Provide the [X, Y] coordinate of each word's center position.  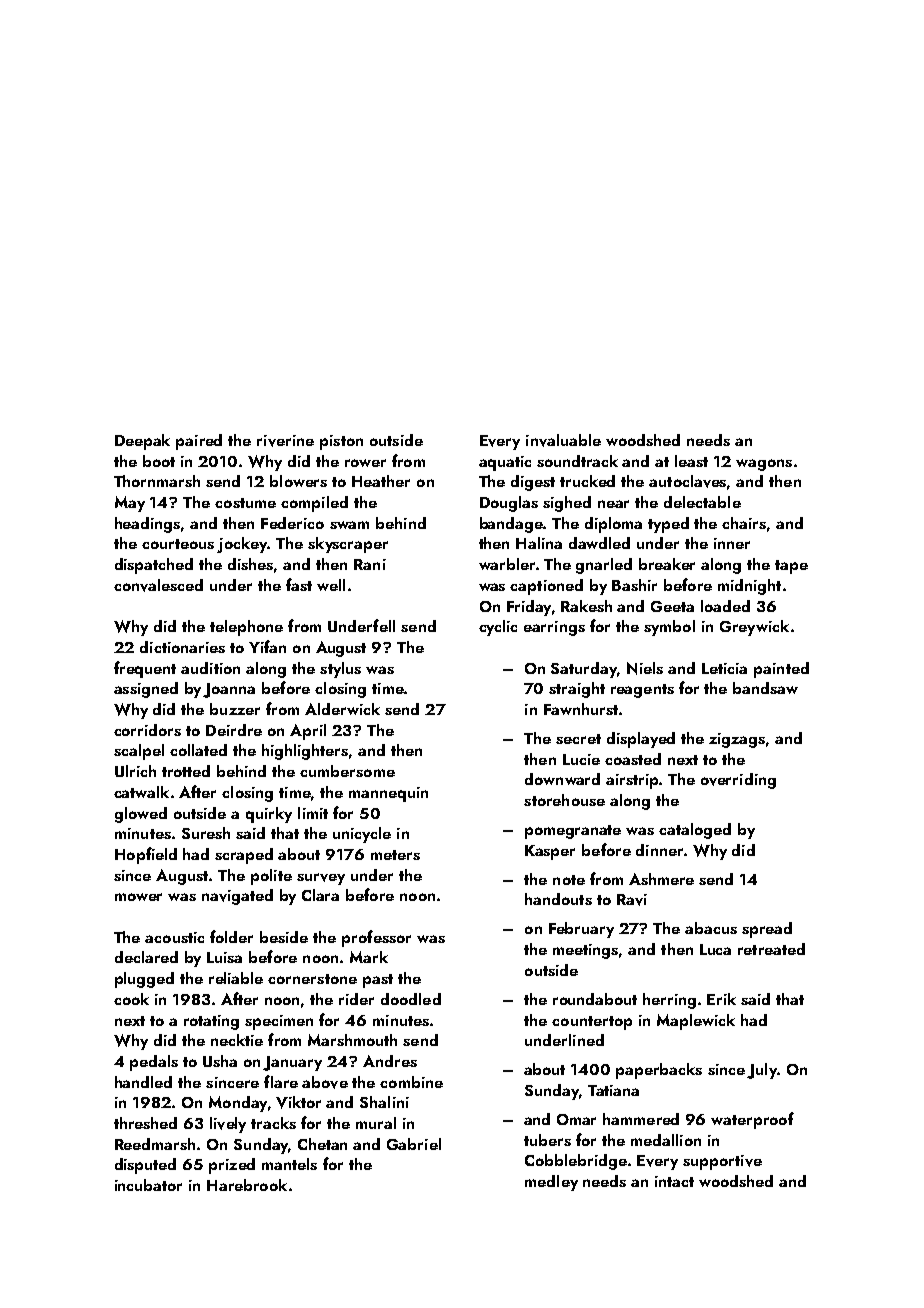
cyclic [498, 628]
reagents [642, 691]
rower [365, 463]
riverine [285, 441]
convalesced [158, 585]
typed [668, 525]
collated [198, 750]
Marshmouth [352, 1040]
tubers [547, 1140]
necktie [237, 1040]
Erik [721, 999]
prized [232, 1166]
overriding [738, 781]
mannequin [388, 794]
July [762, 1071]
